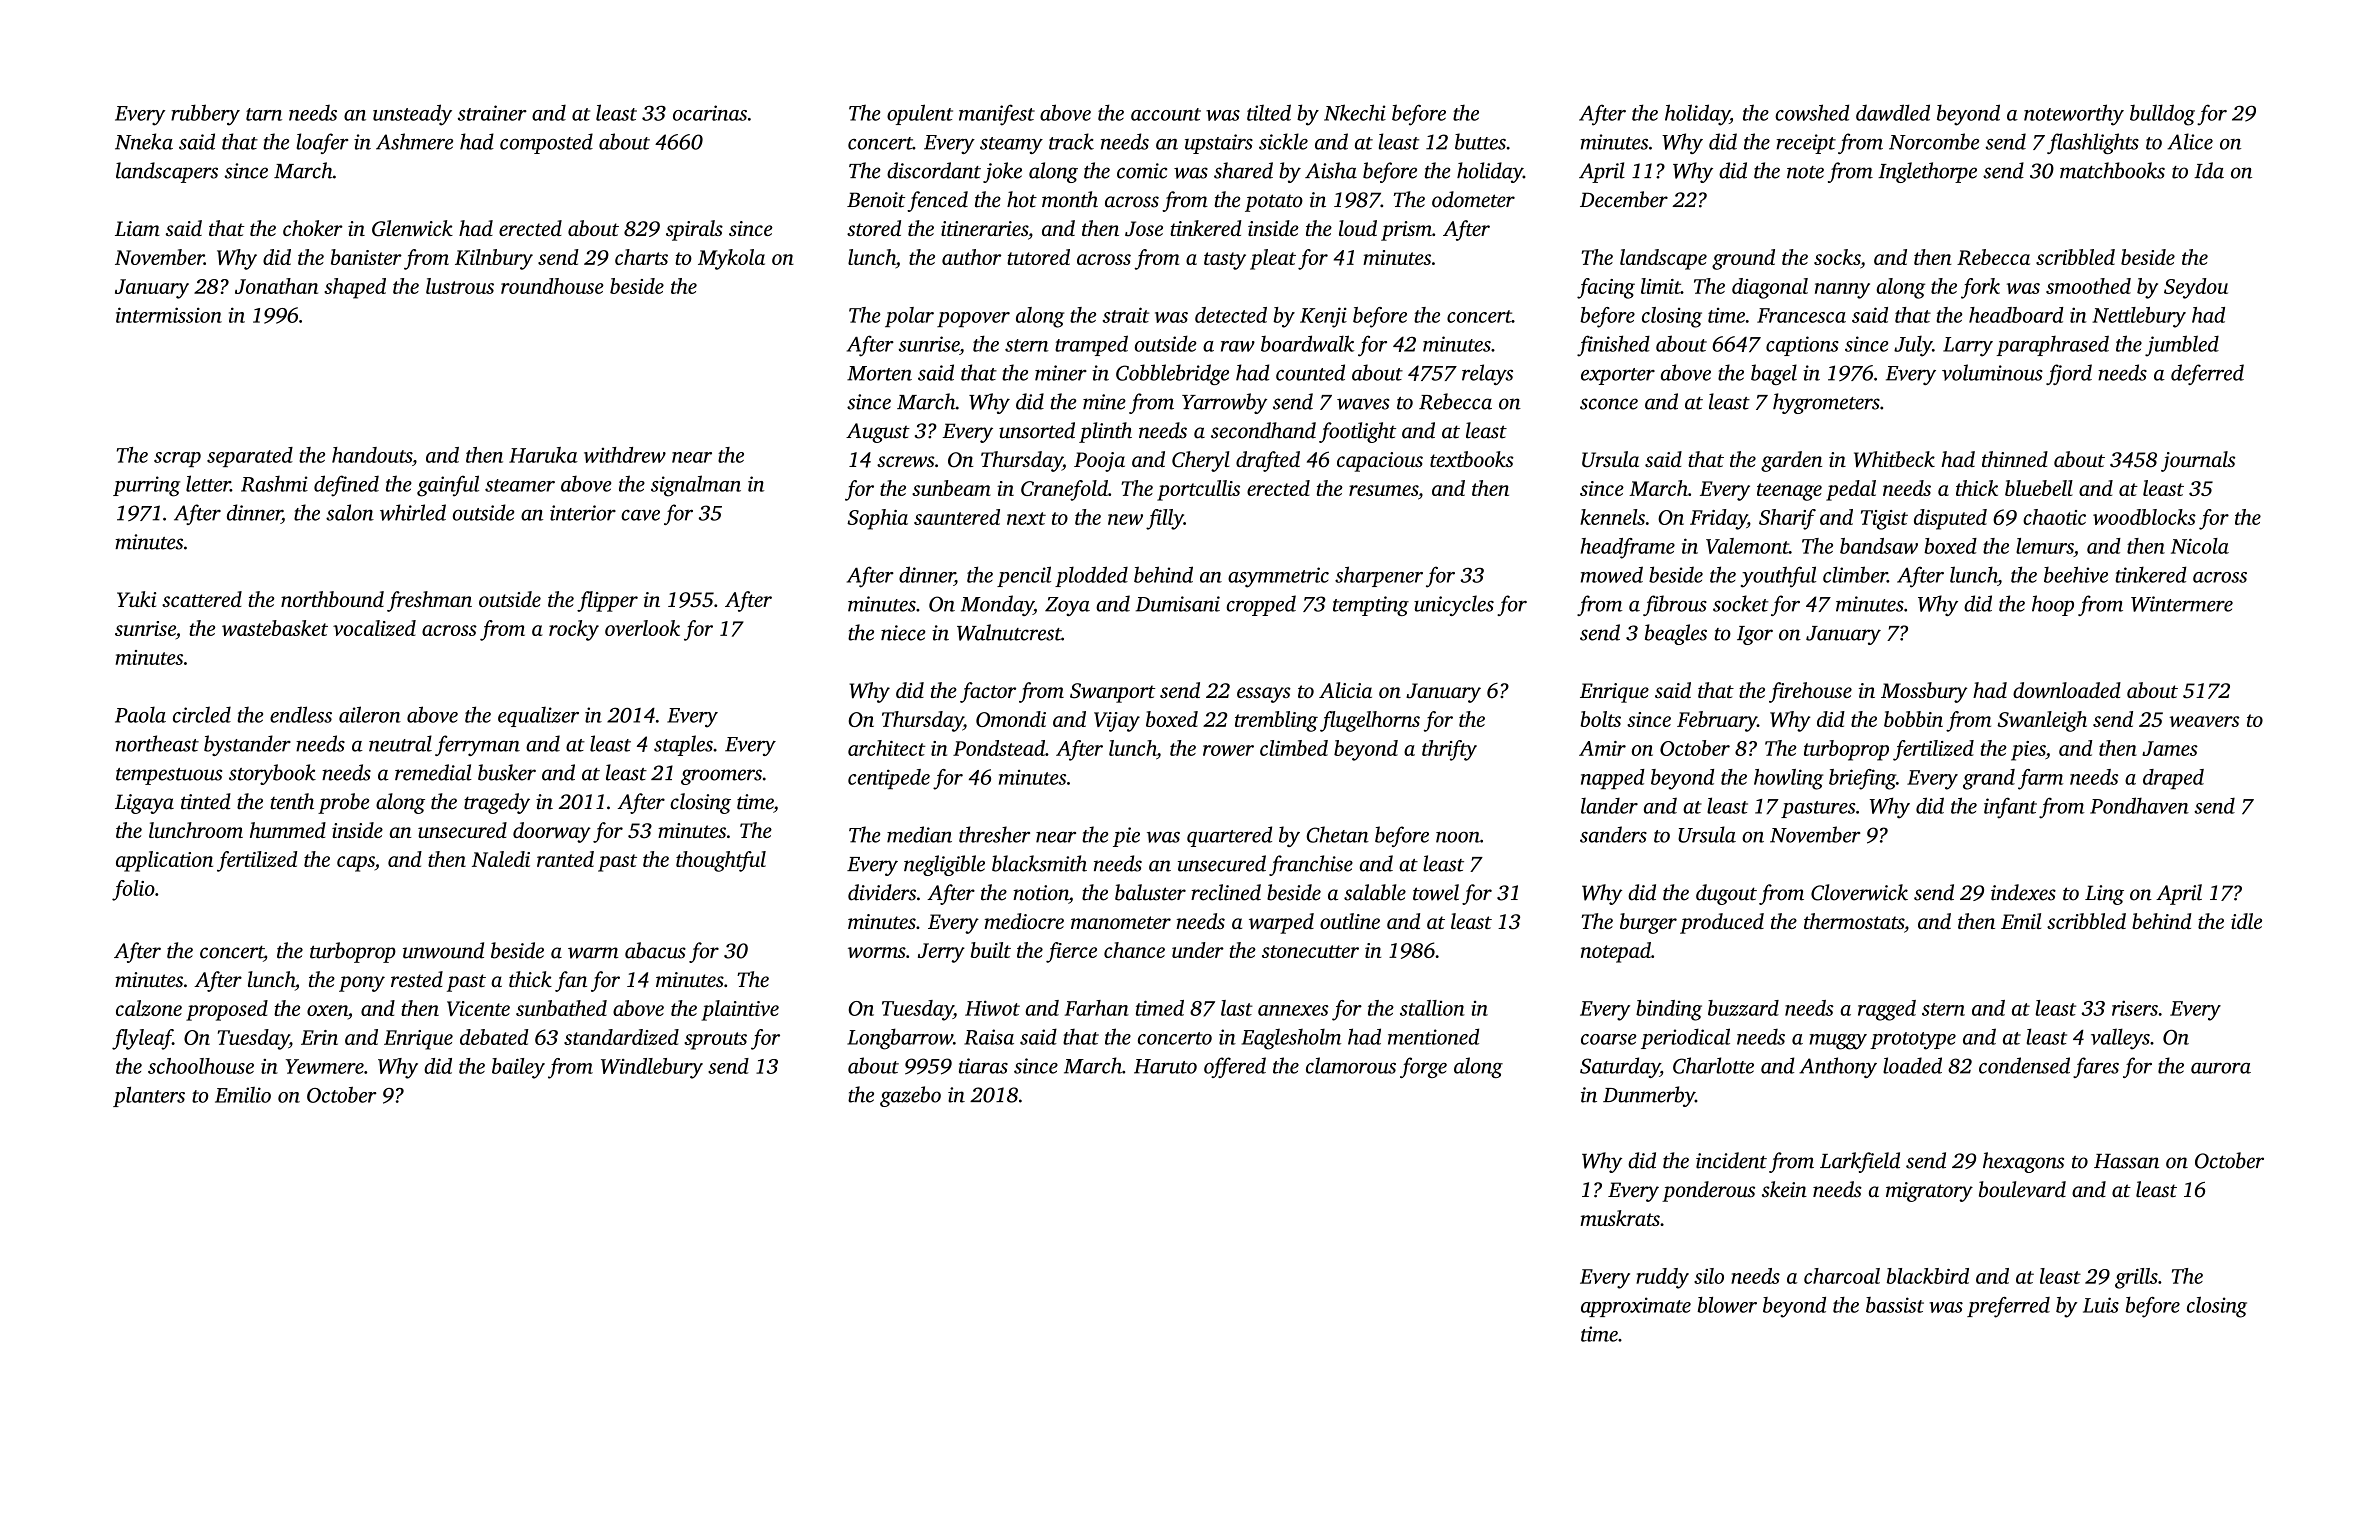 Image resolution: width=2380 pixels, height=1540 pixels. What do you see at coordinates (999, 748) in the screenshot?
I see `Pondstead` at bounding box center [999, 748].
